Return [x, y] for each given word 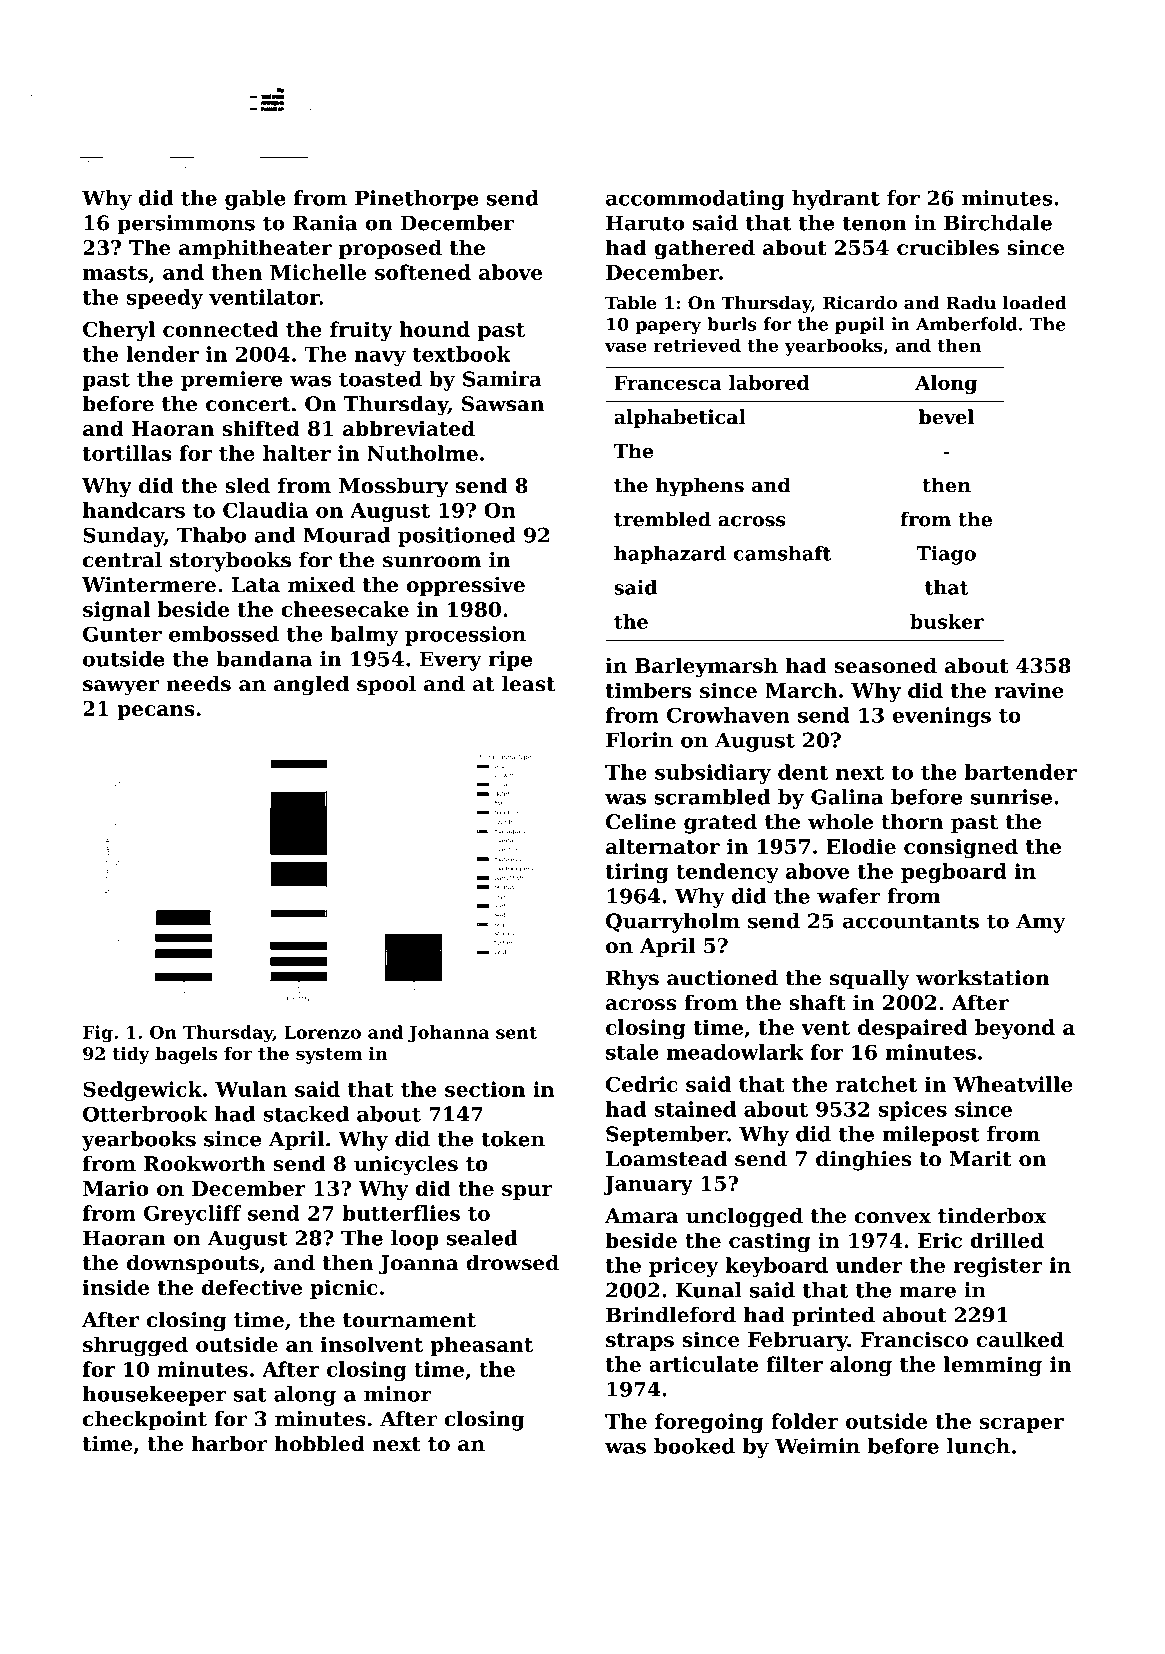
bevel [946, 416]
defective [252, 1287]
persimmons [186, 225]
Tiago [946, 555]
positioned [457, 537]
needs [198, 684]
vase [626, 347]
